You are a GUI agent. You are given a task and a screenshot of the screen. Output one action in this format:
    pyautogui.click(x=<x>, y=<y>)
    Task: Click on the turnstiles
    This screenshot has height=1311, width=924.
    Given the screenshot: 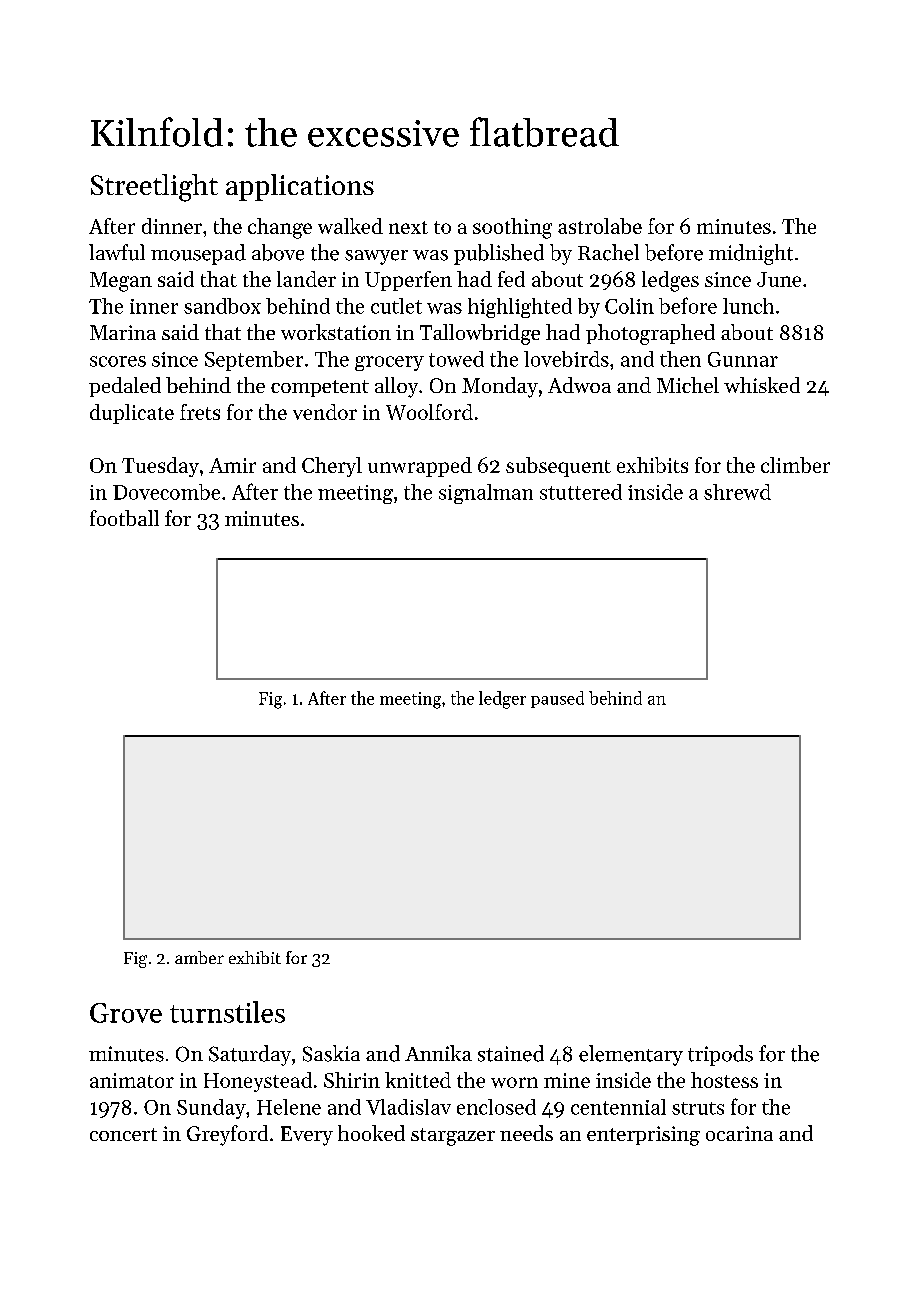 What is the action you would take?
    pyautogui.click(x=227, y=1012)
